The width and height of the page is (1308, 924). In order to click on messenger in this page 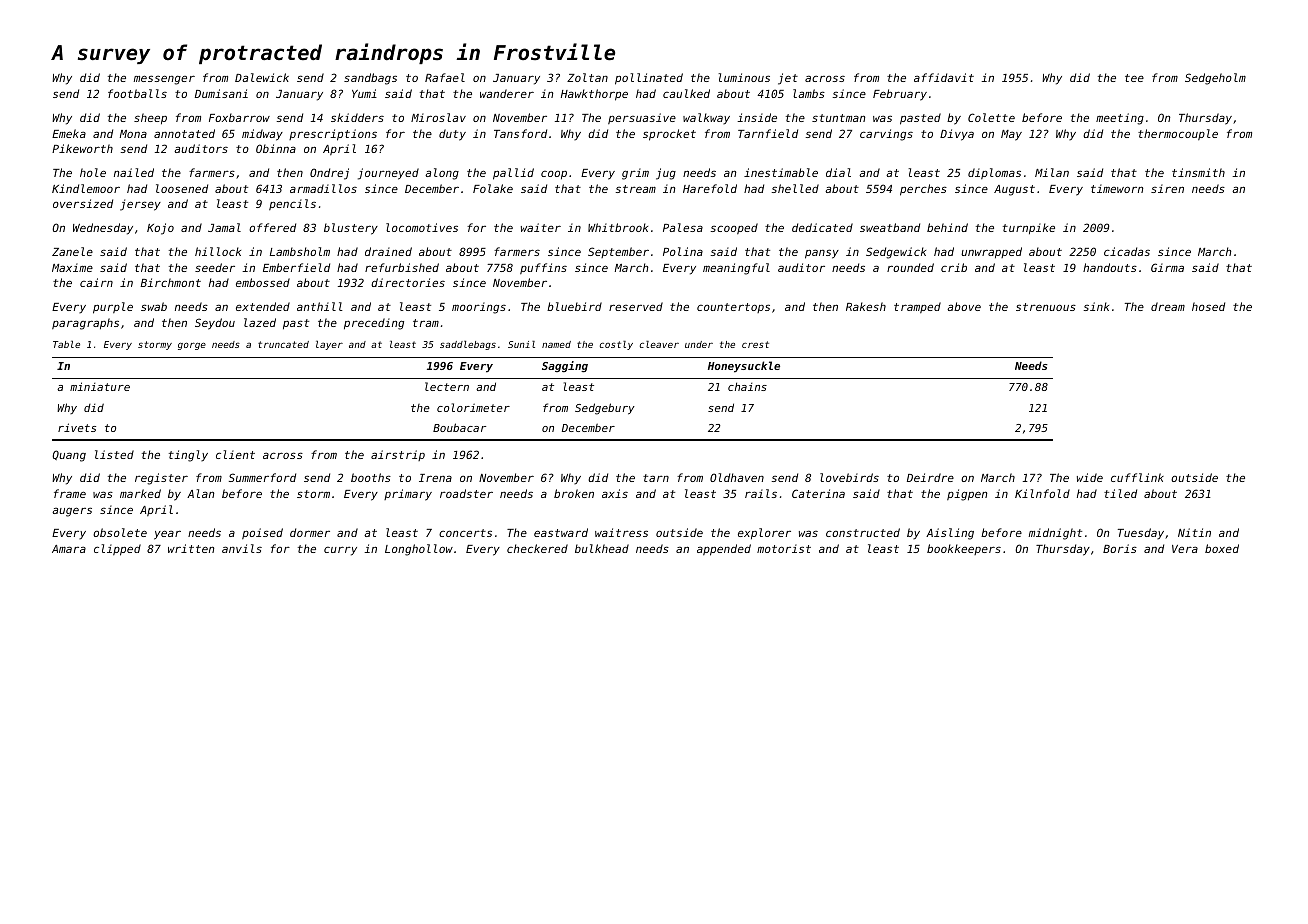, I will do `click(164, 80)`.
